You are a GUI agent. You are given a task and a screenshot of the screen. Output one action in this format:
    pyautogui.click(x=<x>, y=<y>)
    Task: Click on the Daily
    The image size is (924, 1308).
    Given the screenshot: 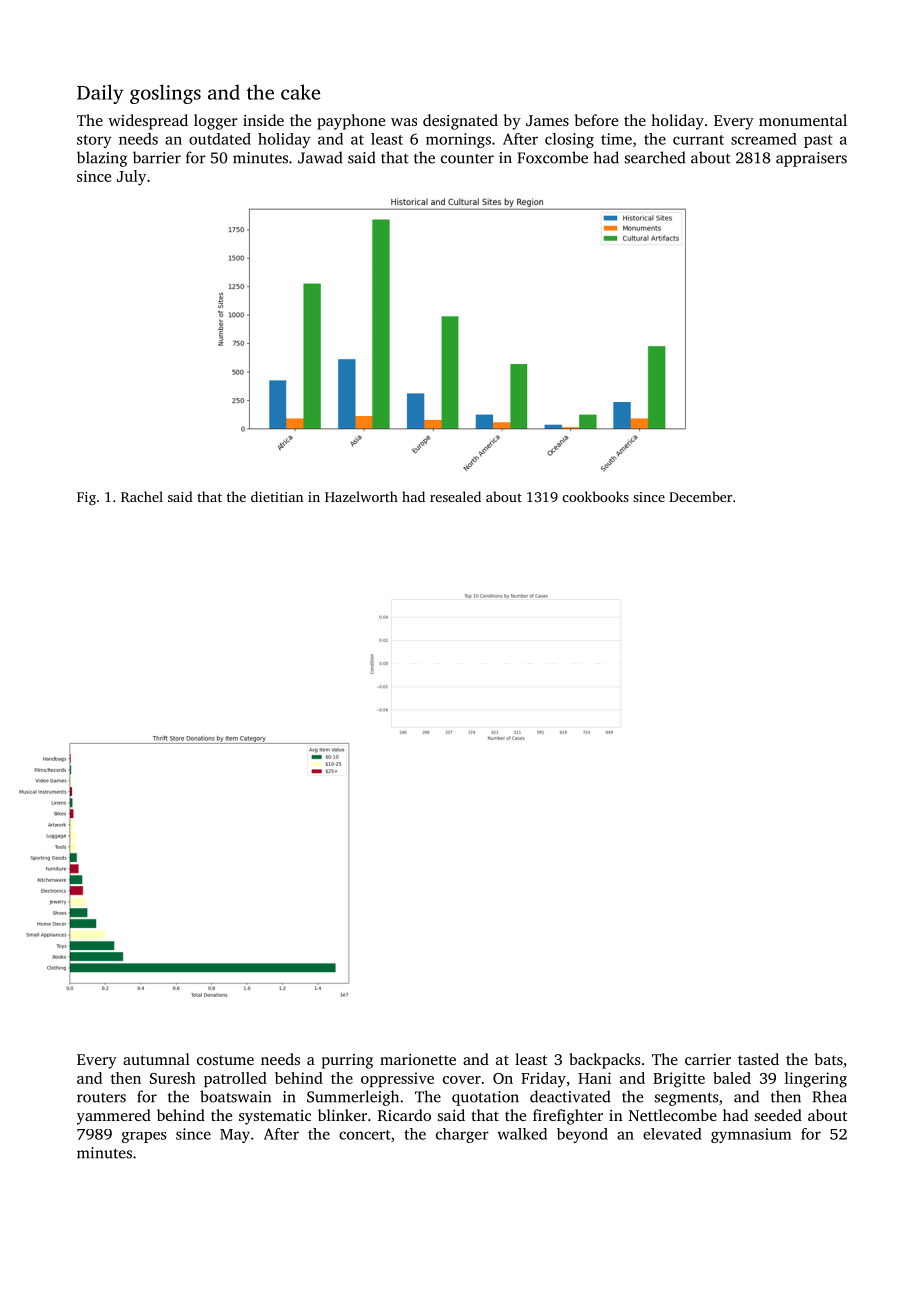 What is the action you would take?
    pyautogui.click(x=100, y=94)
